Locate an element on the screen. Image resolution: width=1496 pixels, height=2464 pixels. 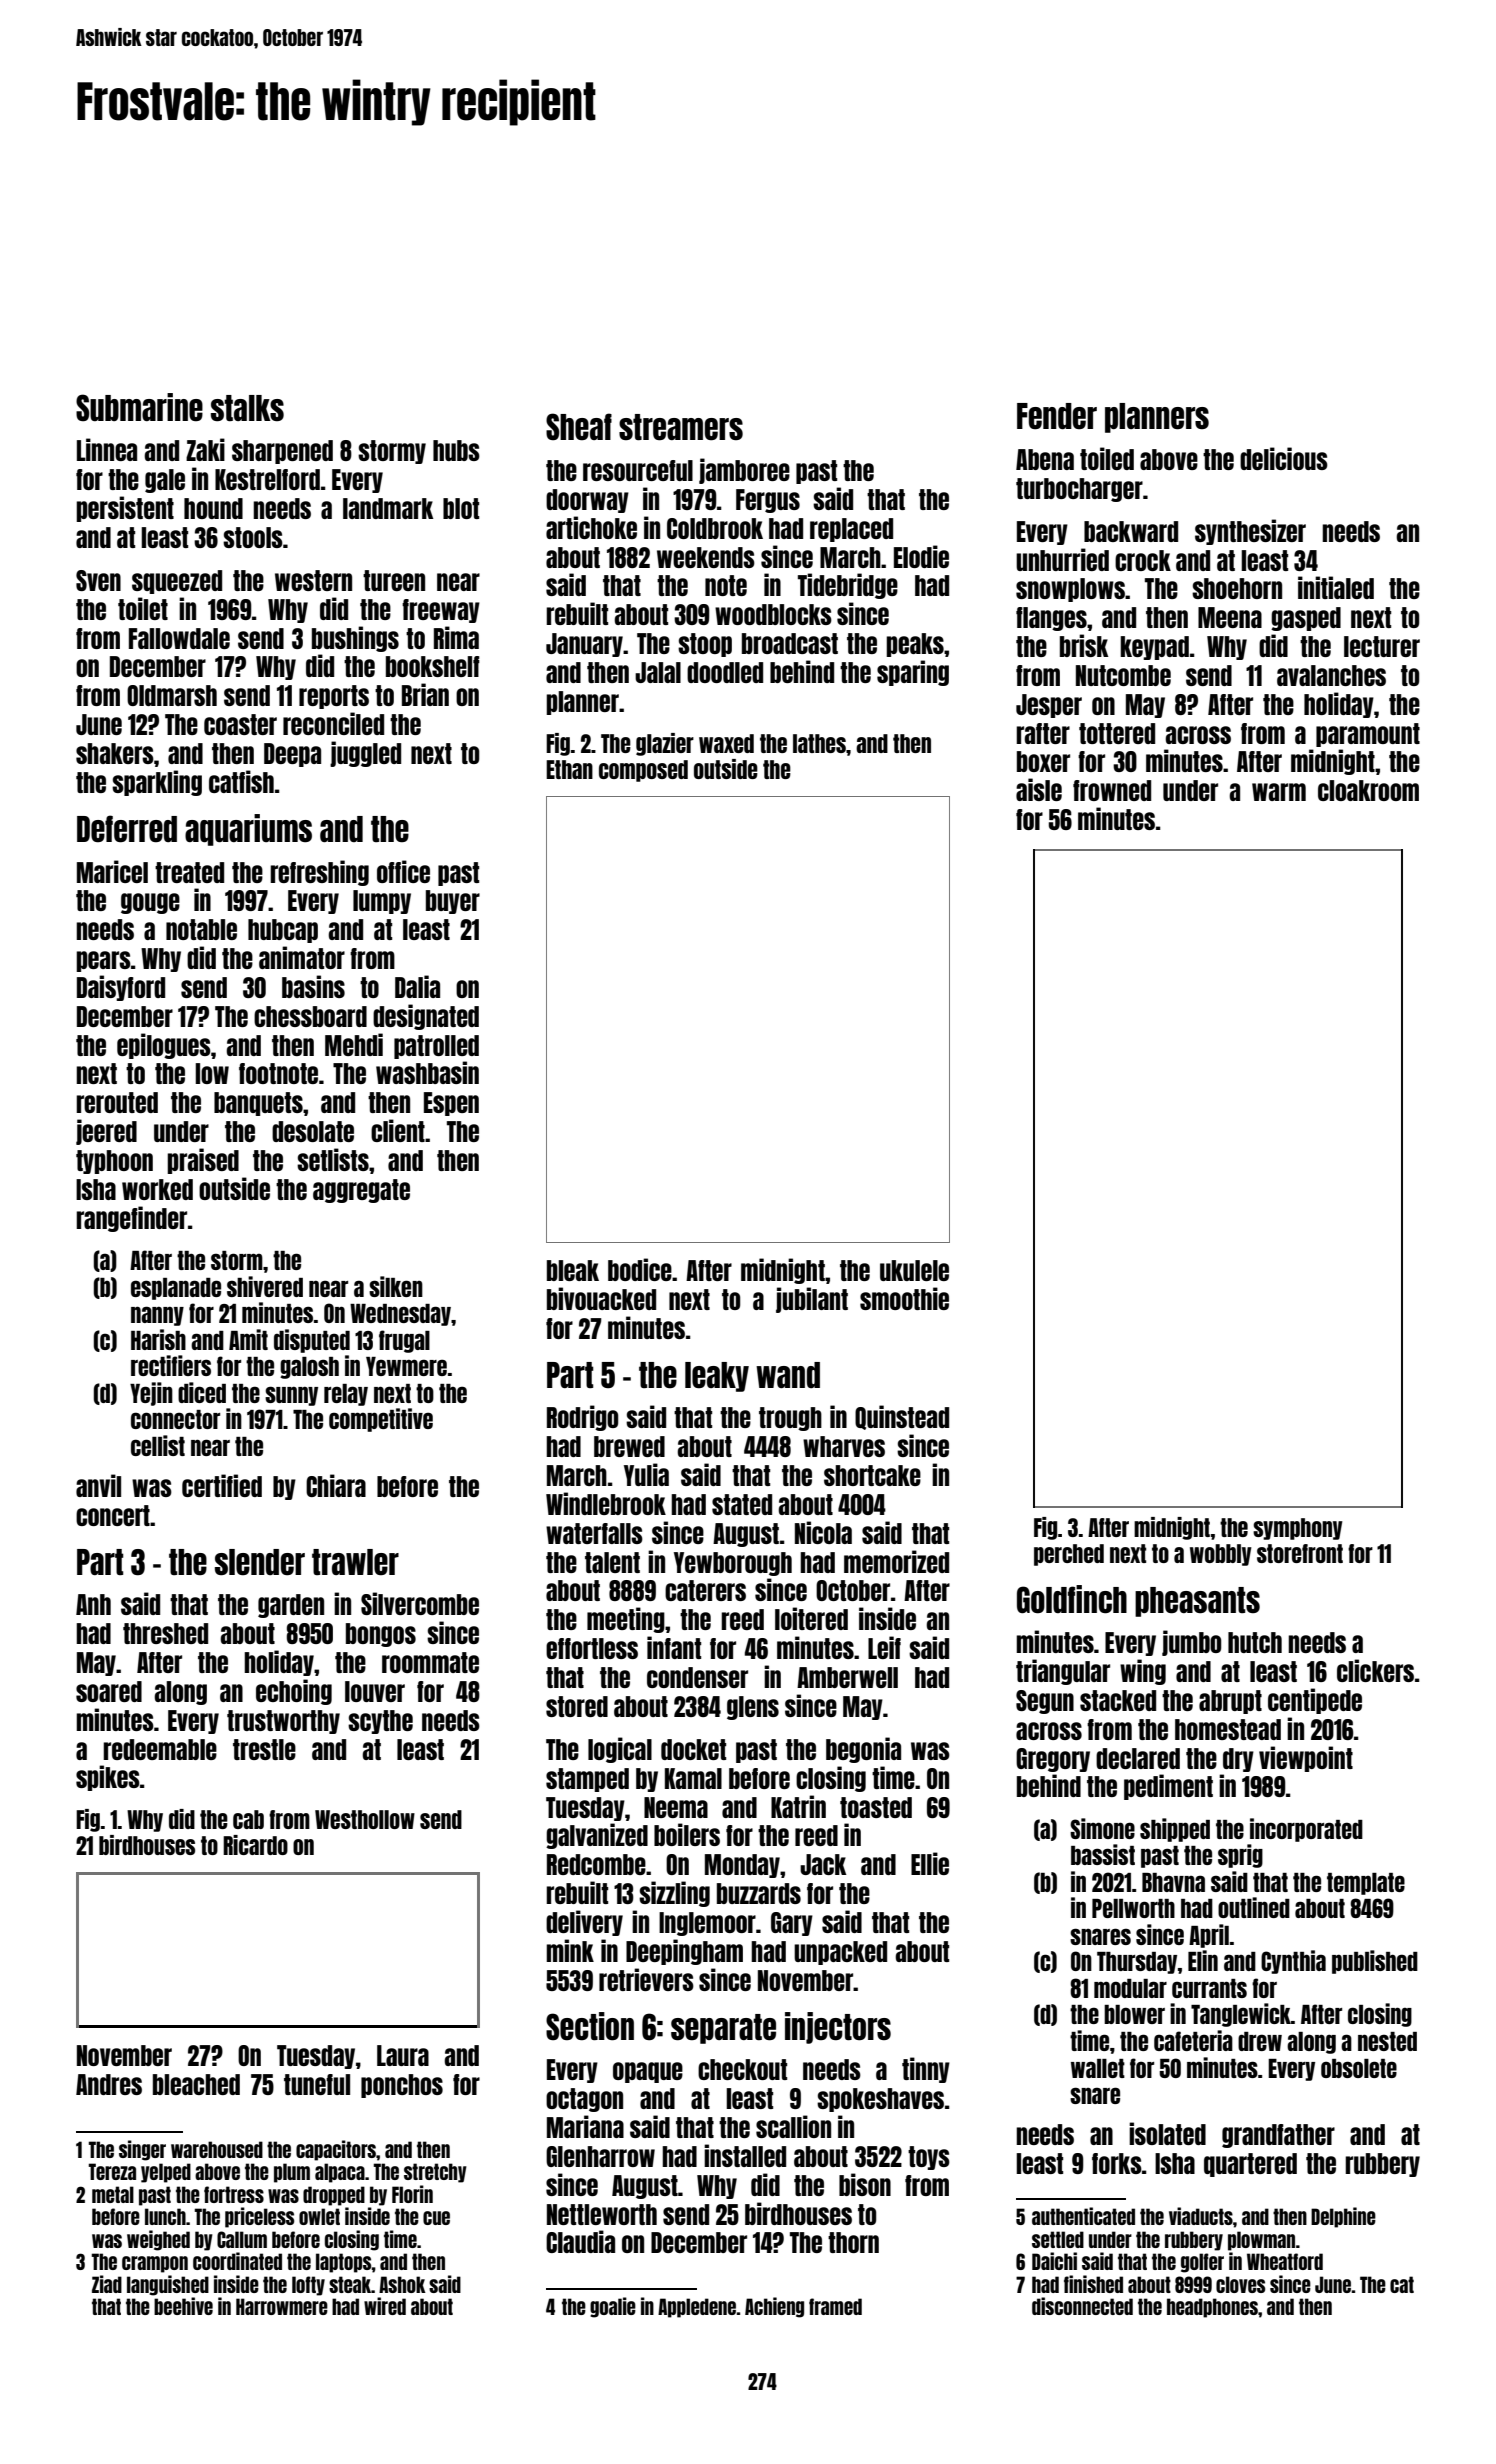
January is located at coordinates (584, 645).
